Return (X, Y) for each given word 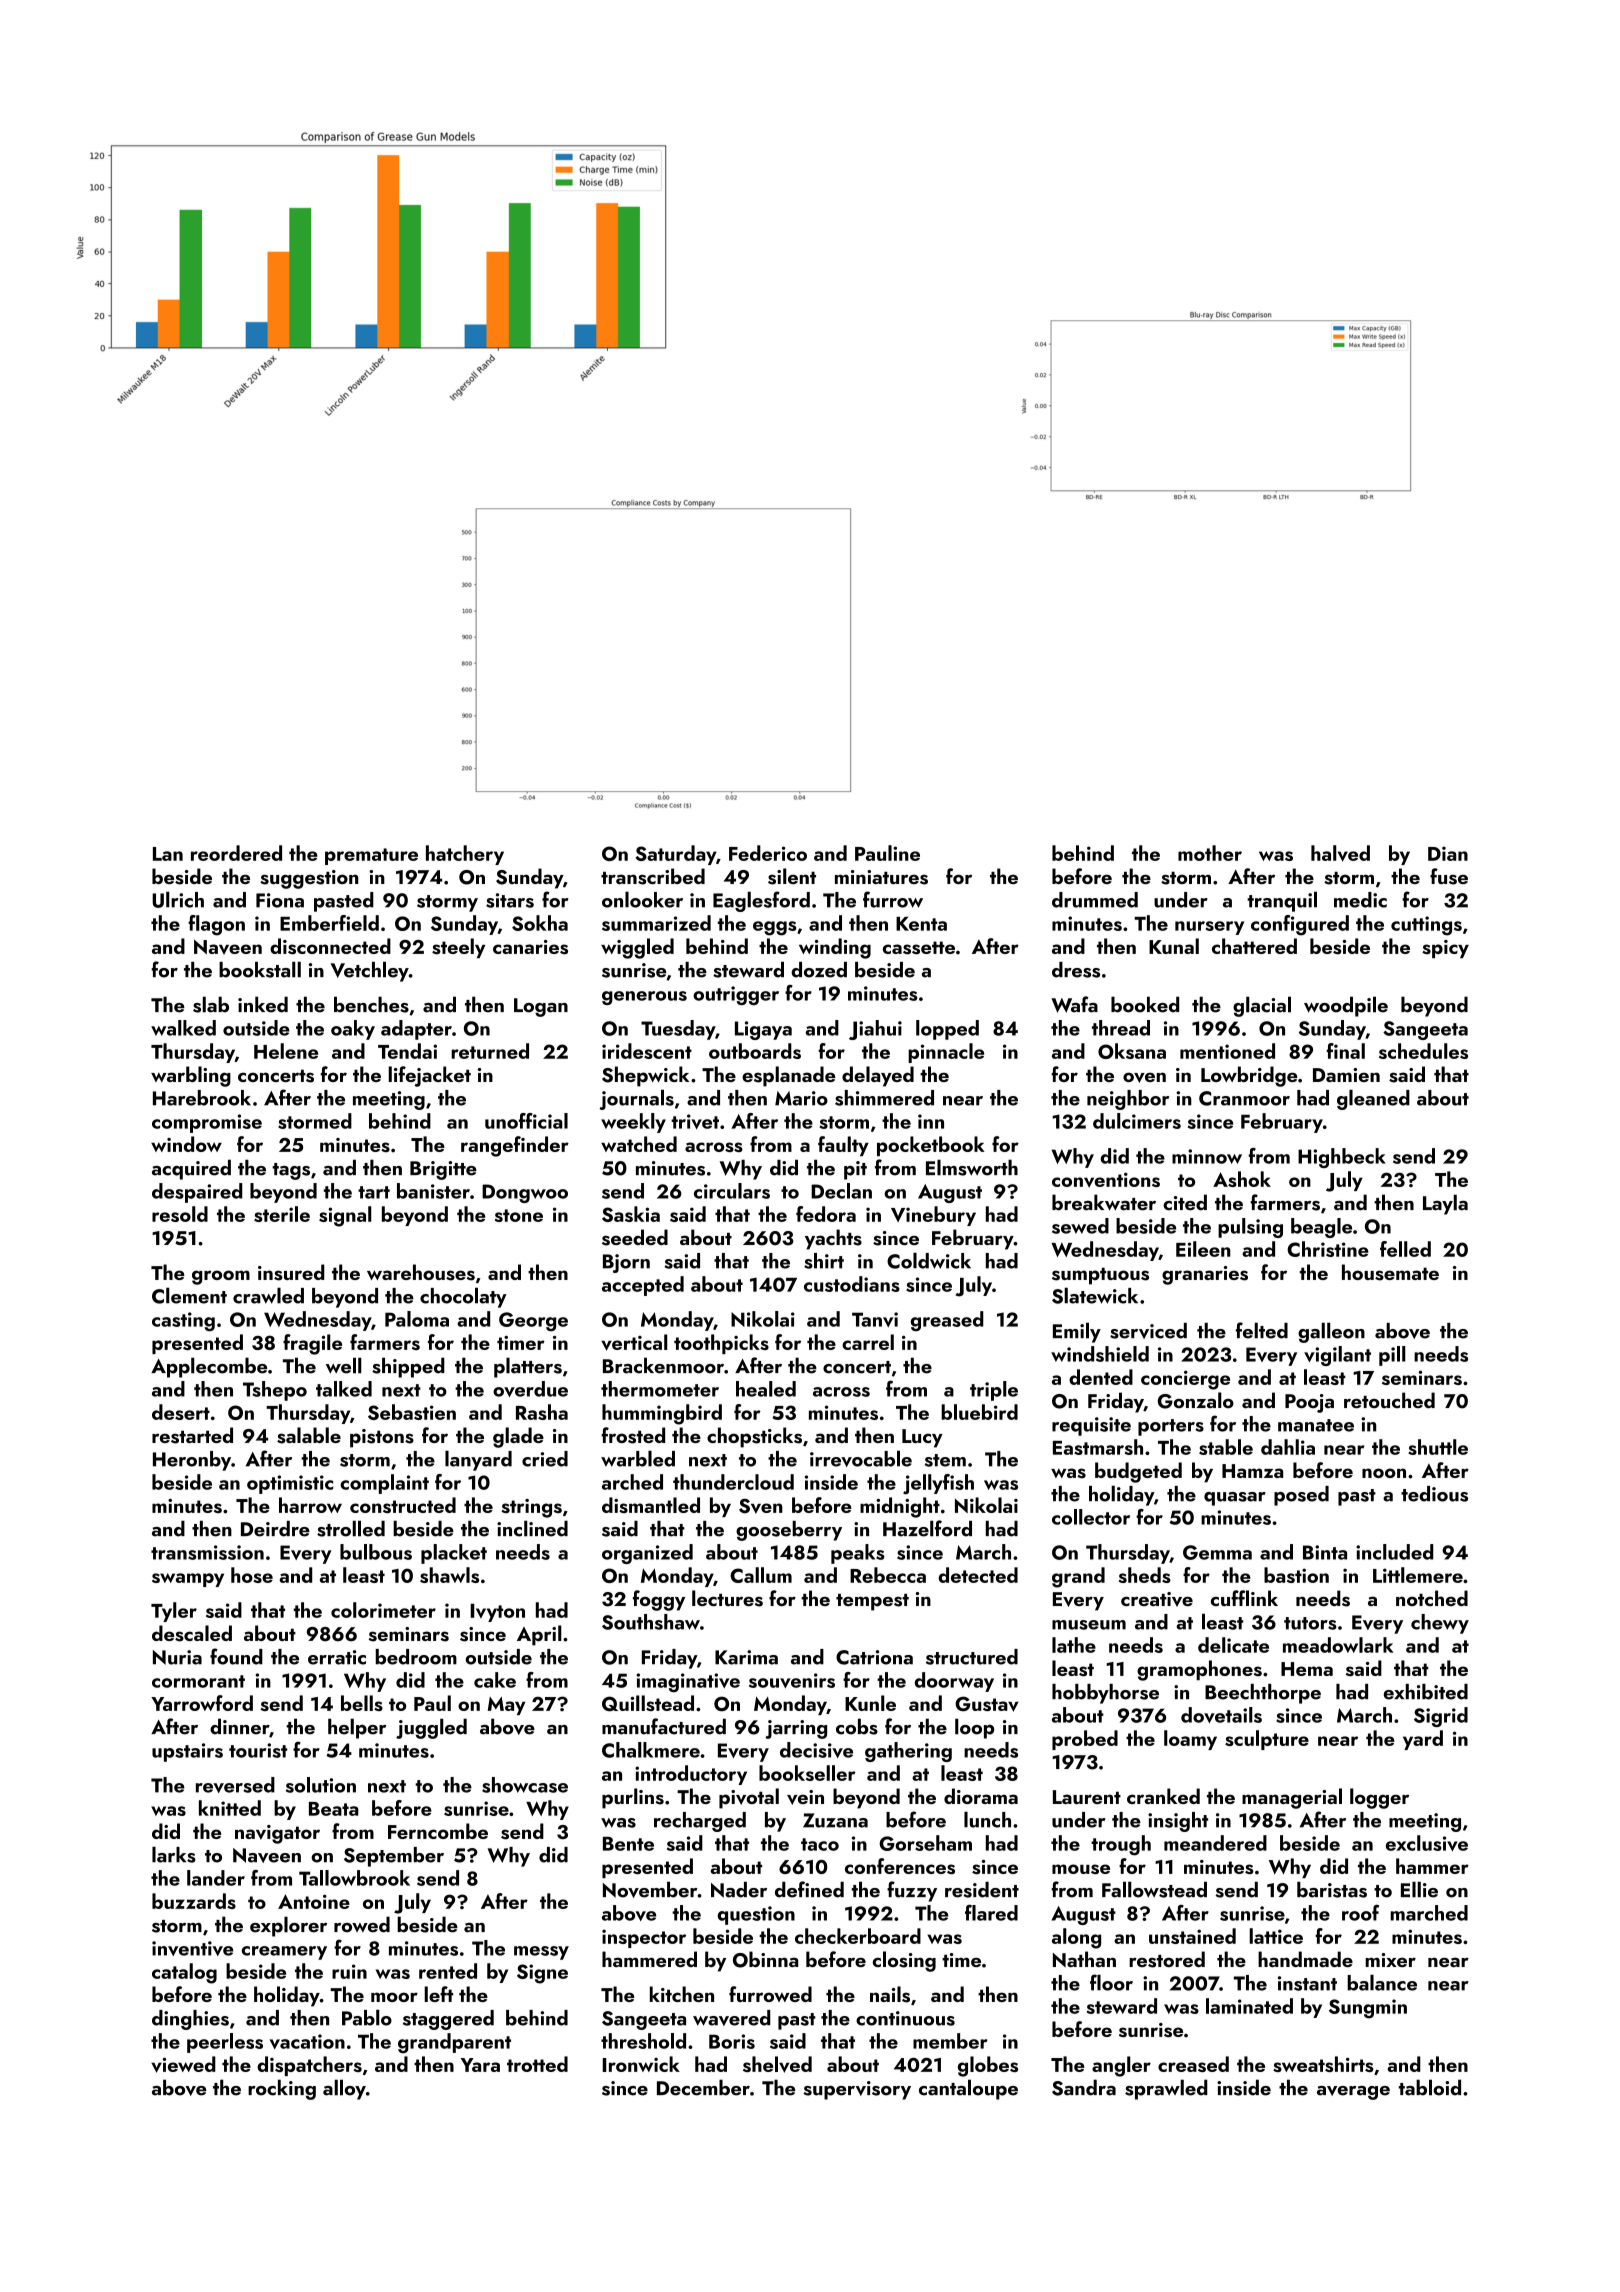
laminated (1249, 2006)
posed (1301, 1496)
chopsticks (754, 1437)
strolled (351, 1528)
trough (1121, 1845)
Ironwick (641, 2064)
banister (433, 1191)
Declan (841, 1191)
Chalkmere (651, 1750)
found (236, 1656)
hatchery (465, 855)
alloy (344, 2089)
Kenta (921, 924)
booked (1145, 1004)
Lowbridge (1249, 1076)
